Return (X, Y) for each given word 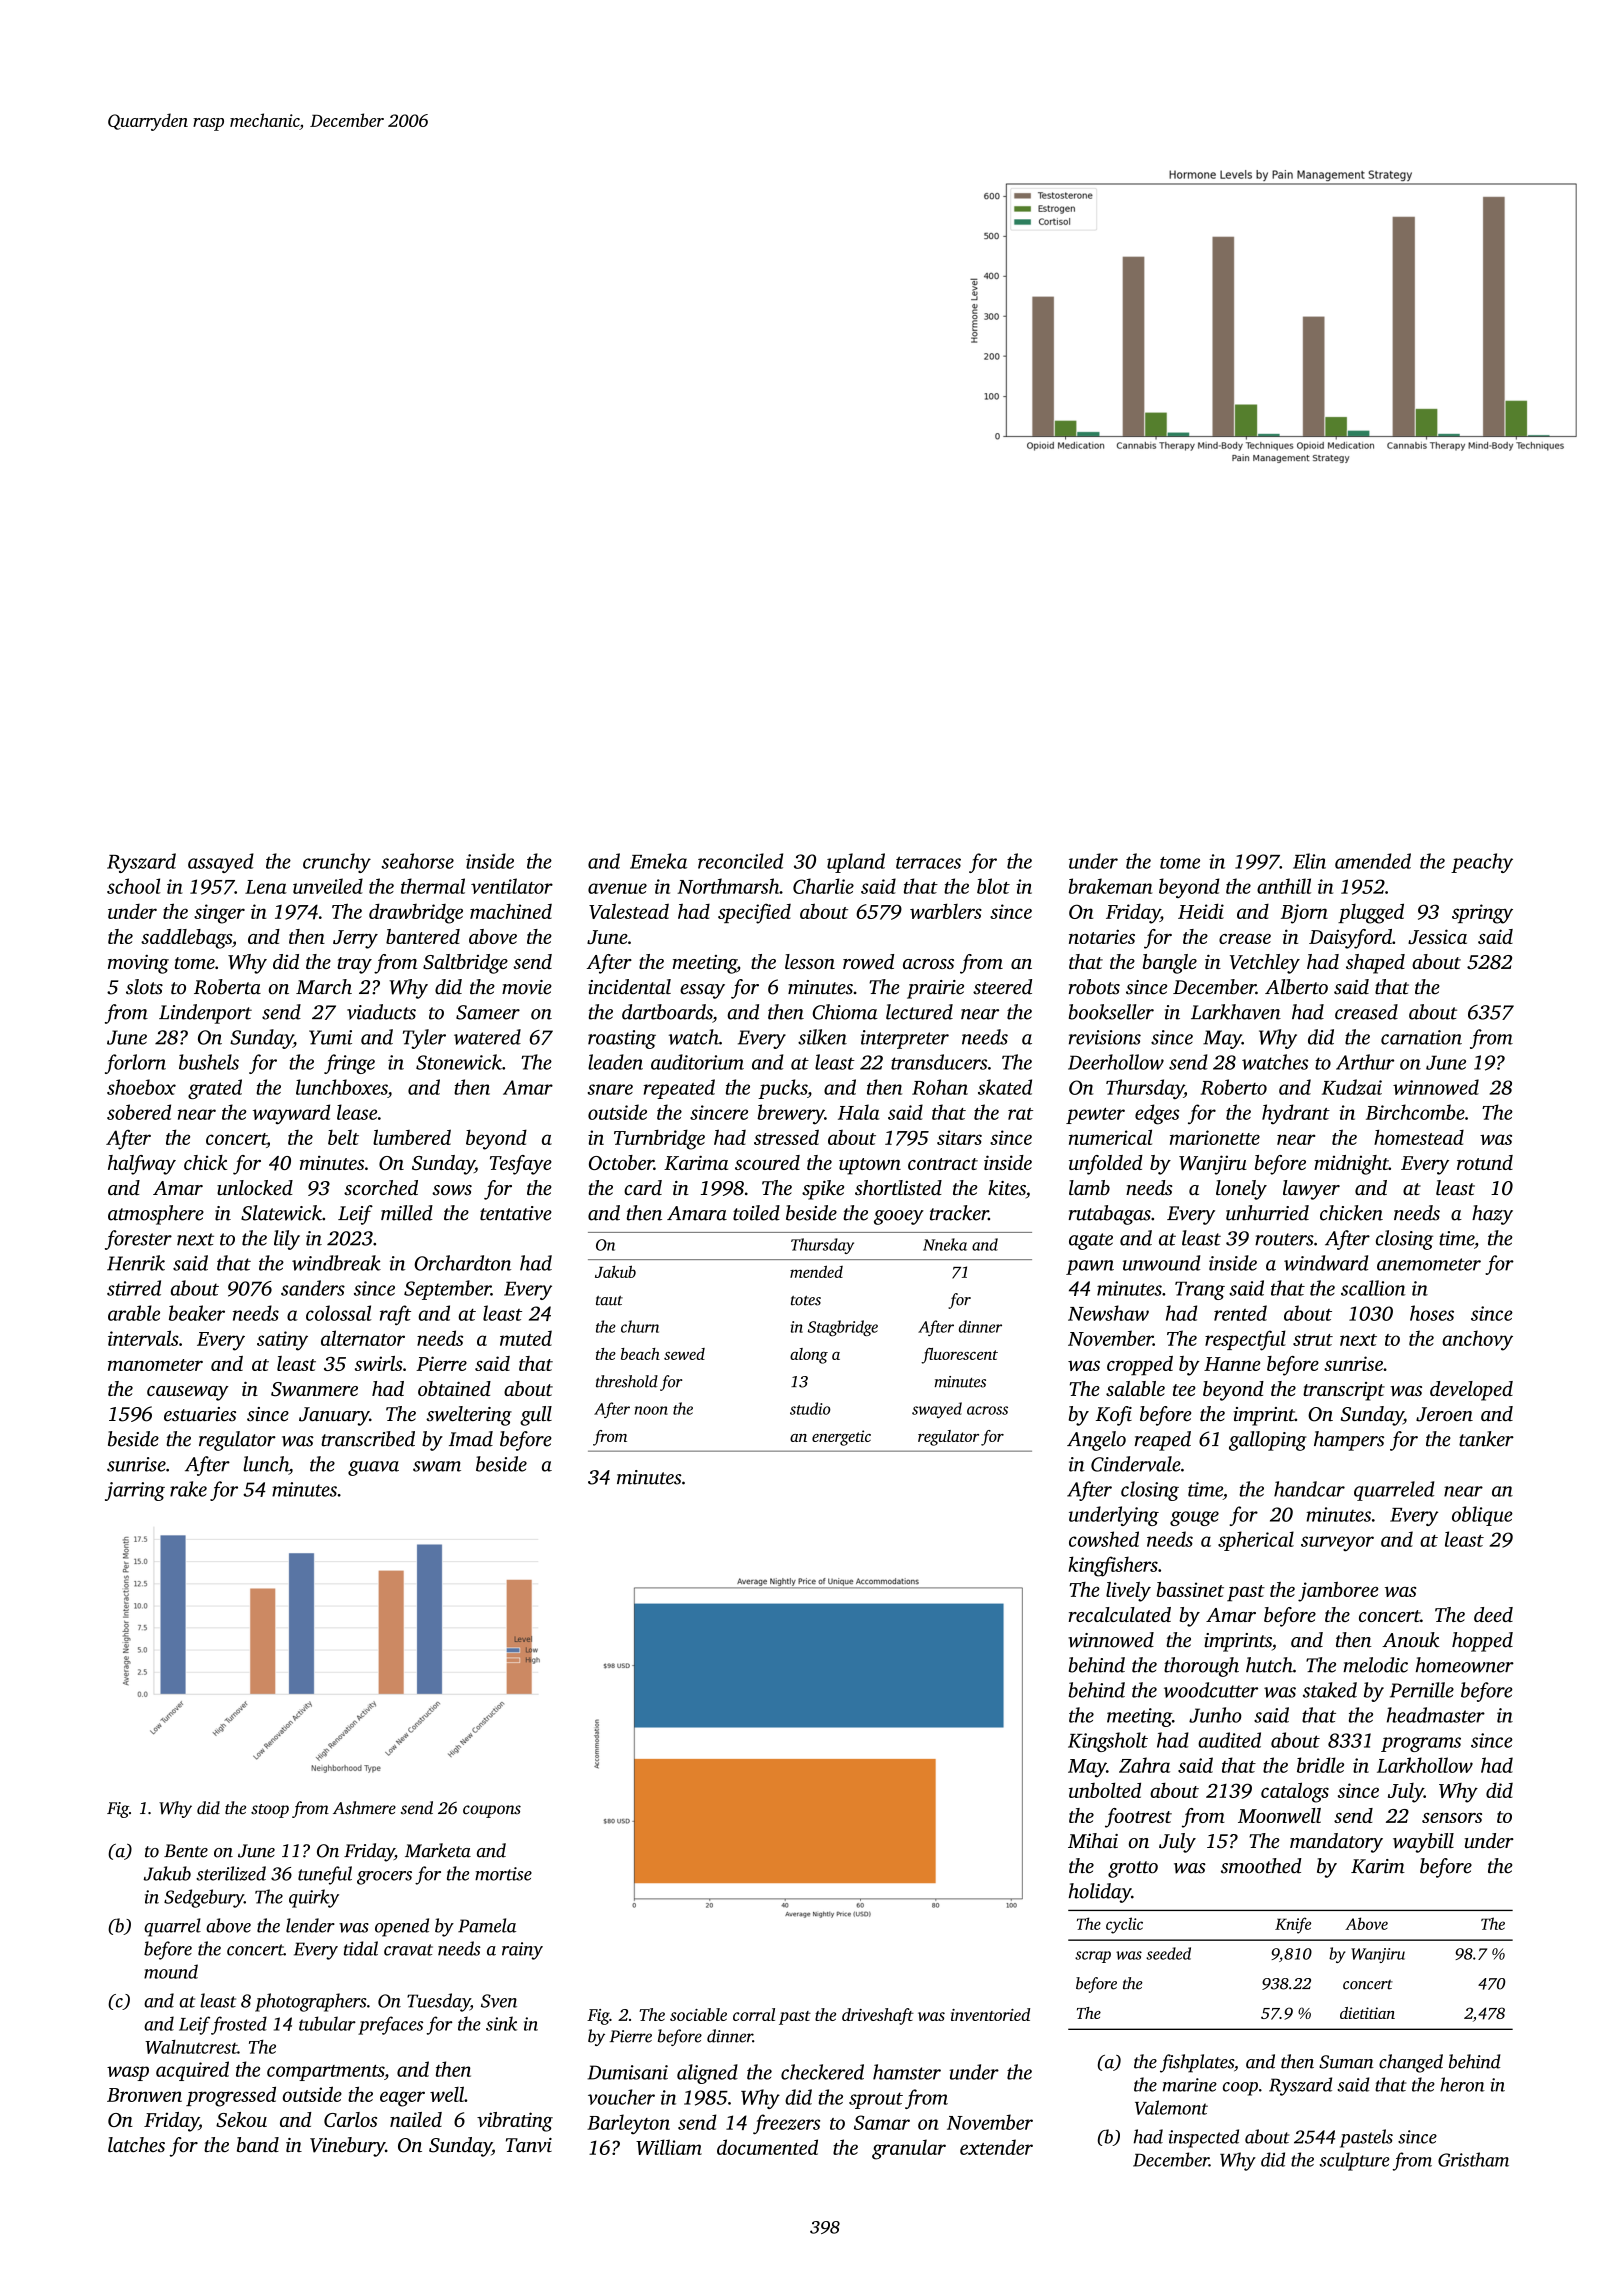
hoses (1432, 1313)
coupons (492, 1811)
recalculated (1119, 1614)
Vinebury (347, 2147)
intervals (143, 1338)
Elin (1309, 861)
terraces (928, 862)
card (643, 1187)
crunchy (337, 863)
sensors (1452, 1818)
